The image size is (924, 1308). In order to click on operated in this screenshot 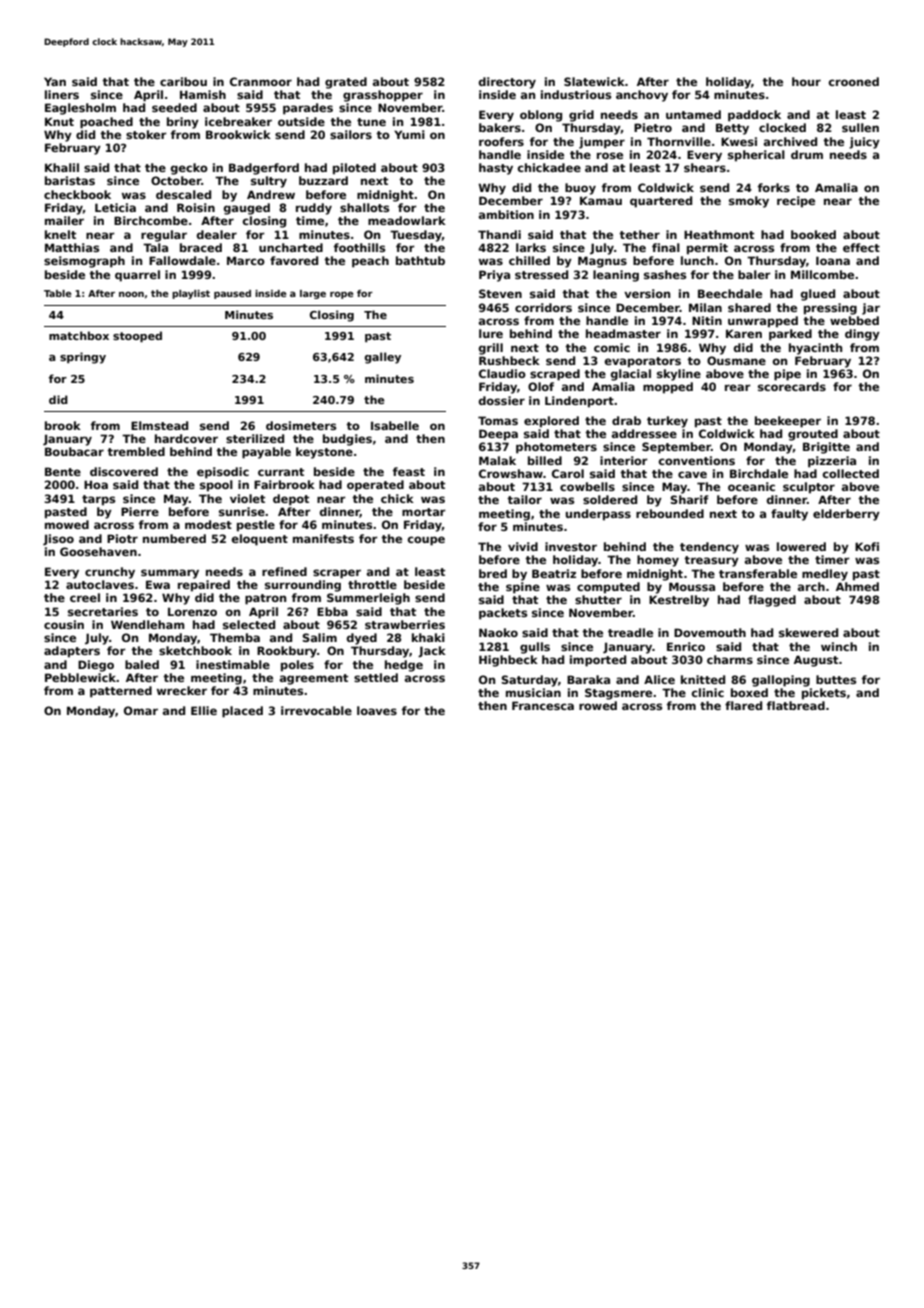, I will do `click(375, 486)`.
